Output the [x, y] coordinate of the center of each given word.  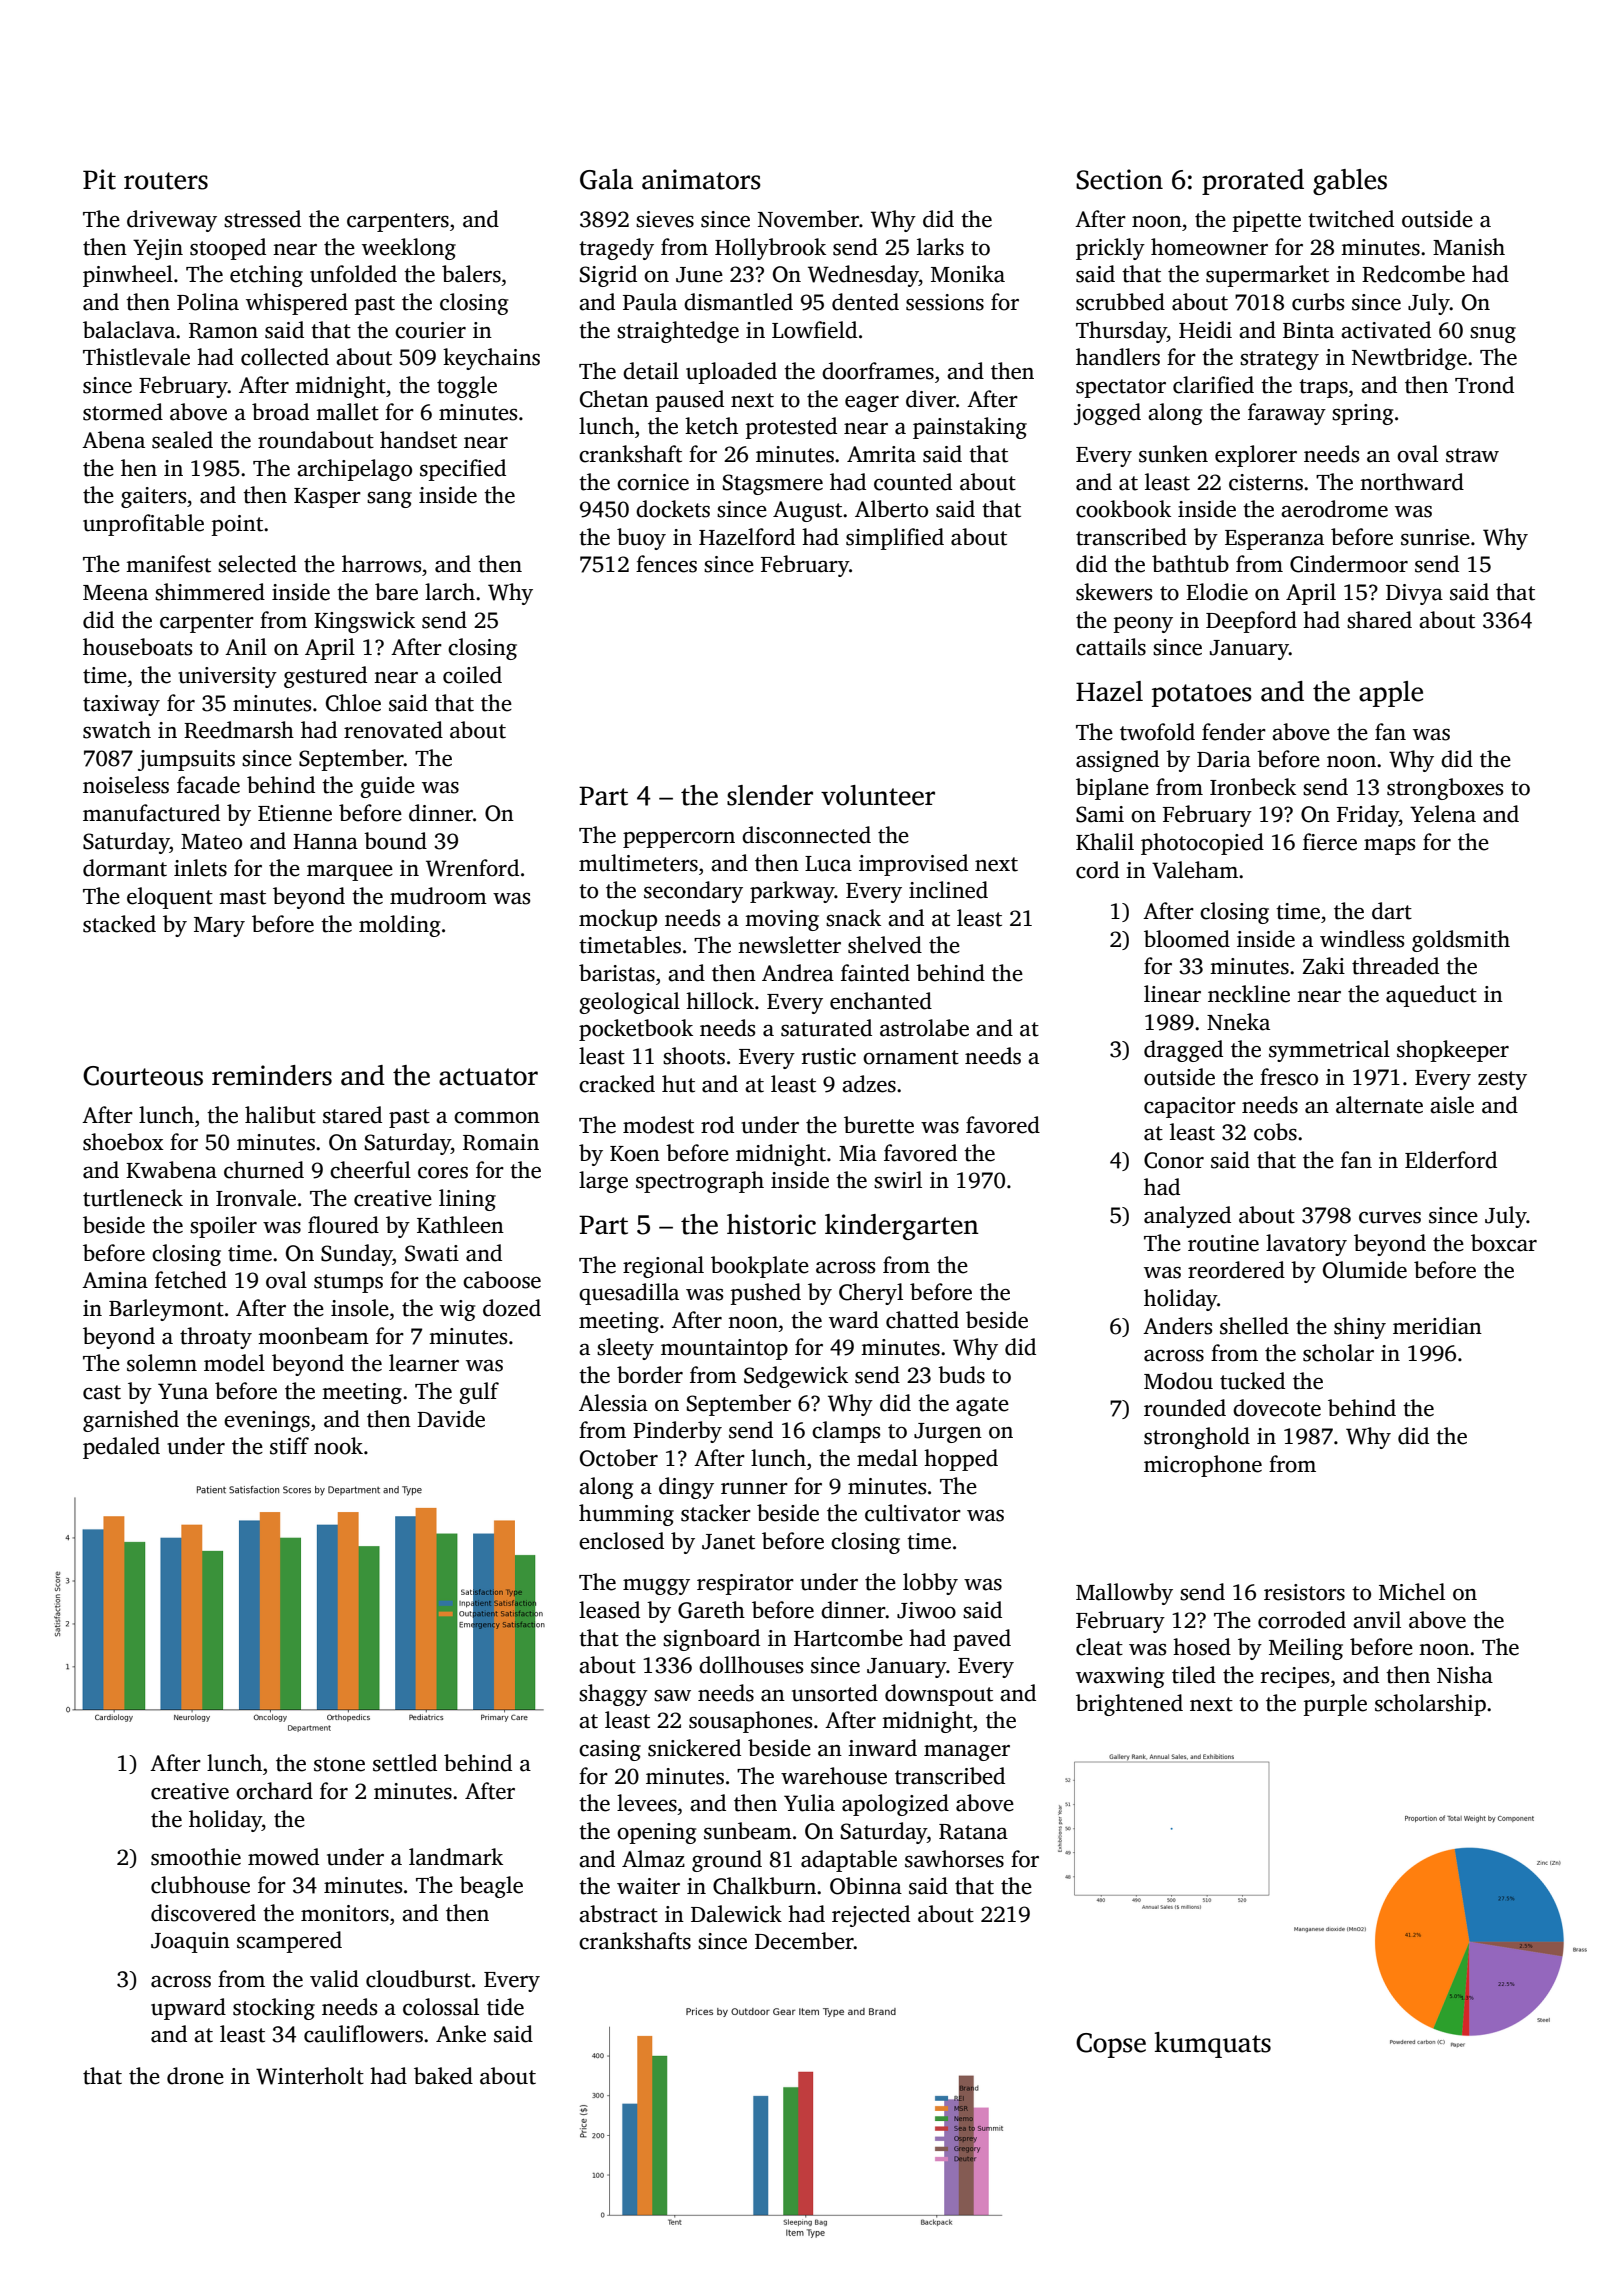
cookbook [1123, 509]
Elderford [1451, 1160]
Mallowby [1124, 1594]
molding [399, 926]
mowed [283, 1857]
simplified [895, 539]
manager [967, 1753]
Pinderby [677, 1432]
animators [701, 179]
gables [1350, 182]
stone [339, 1764]
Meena [115, 593]
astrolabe [924, 1028]
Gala [606, 179]
